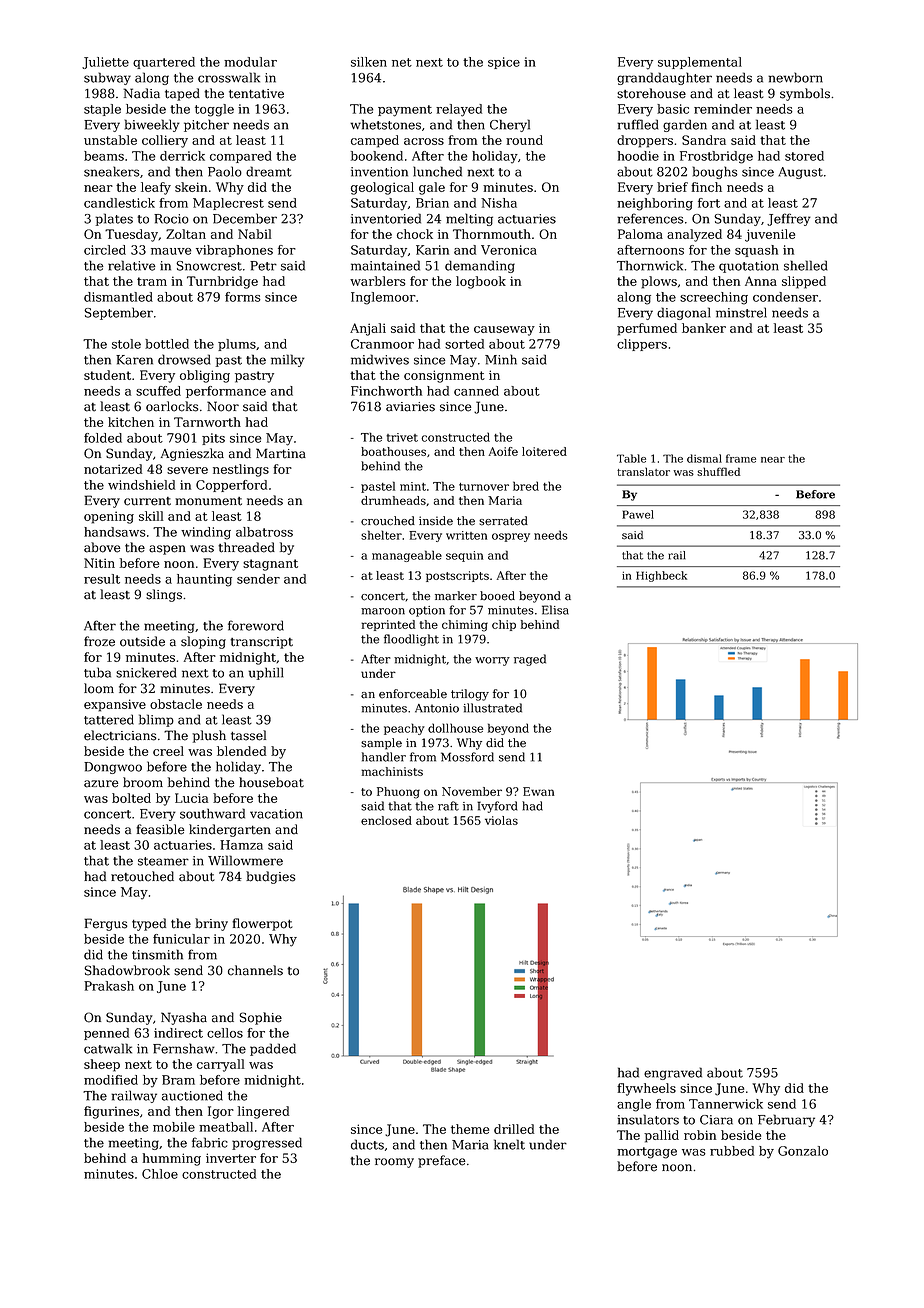  I want to click on Bram, so click(178, 1080).
